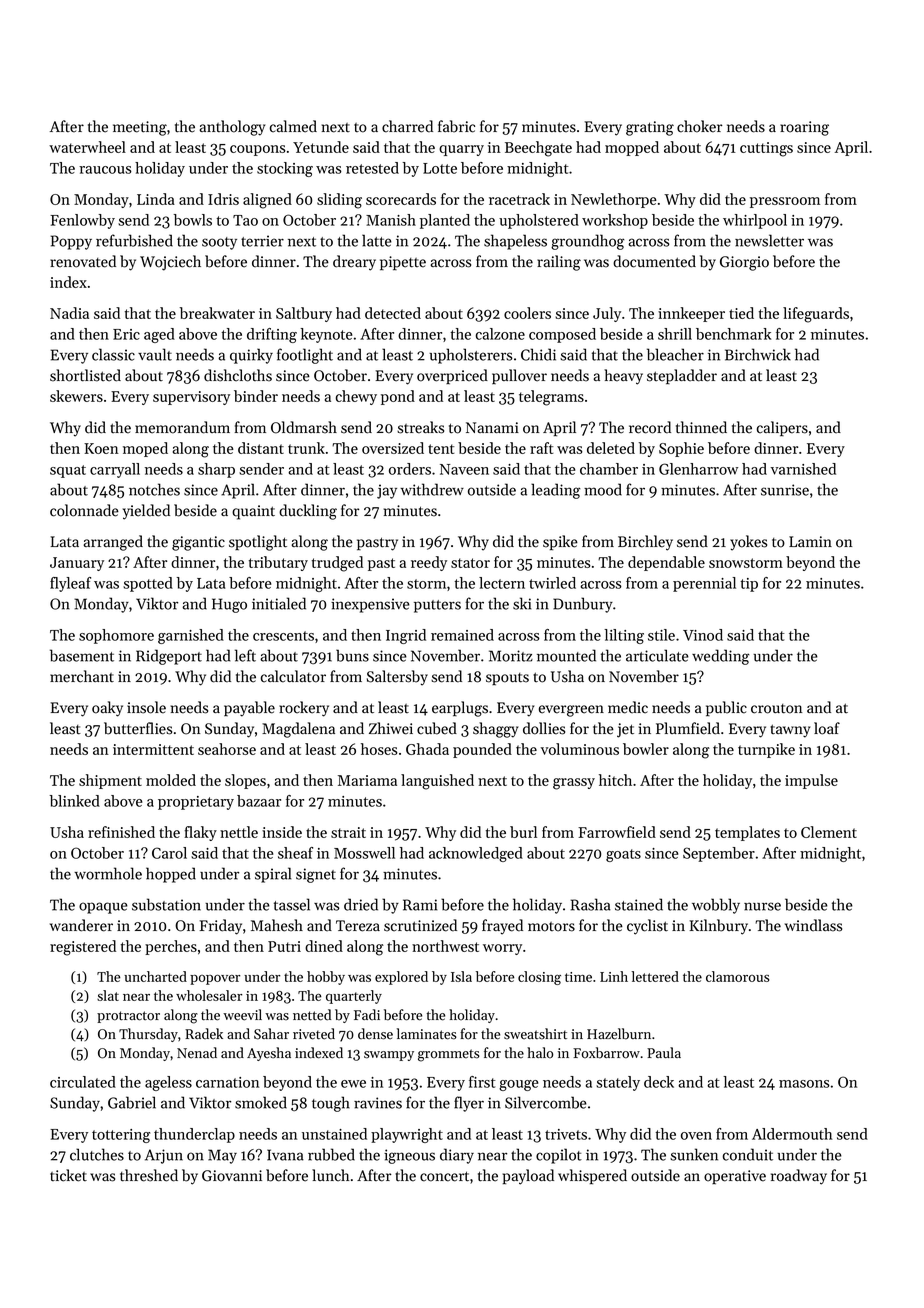  I want to click on grating, so click(650, 128).
